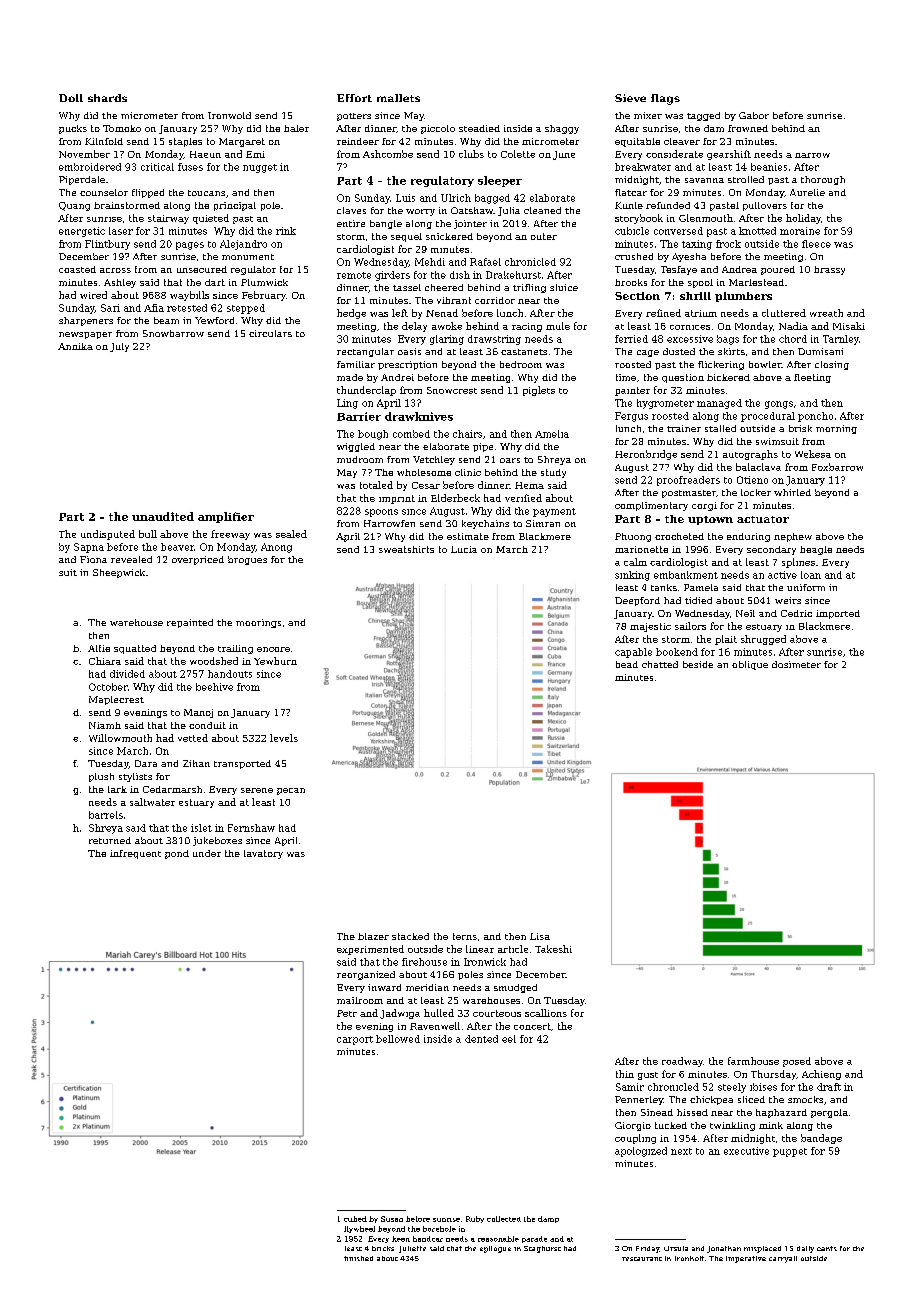  I want to click on across, so click(115, 270).
